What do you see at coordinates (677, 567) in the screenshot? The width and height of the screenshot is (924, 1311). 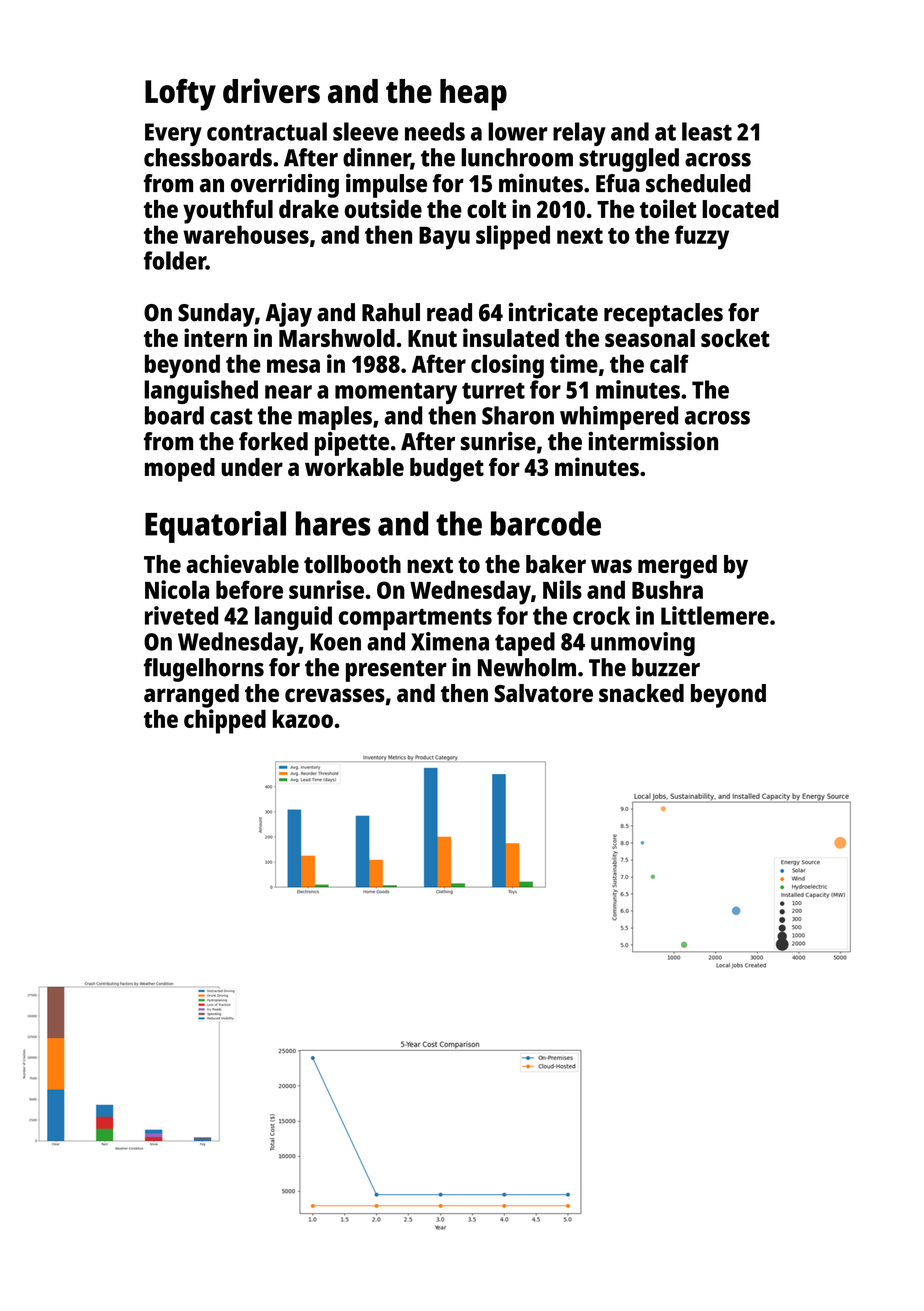 I see `merged` at bounding box center [677, 567].
